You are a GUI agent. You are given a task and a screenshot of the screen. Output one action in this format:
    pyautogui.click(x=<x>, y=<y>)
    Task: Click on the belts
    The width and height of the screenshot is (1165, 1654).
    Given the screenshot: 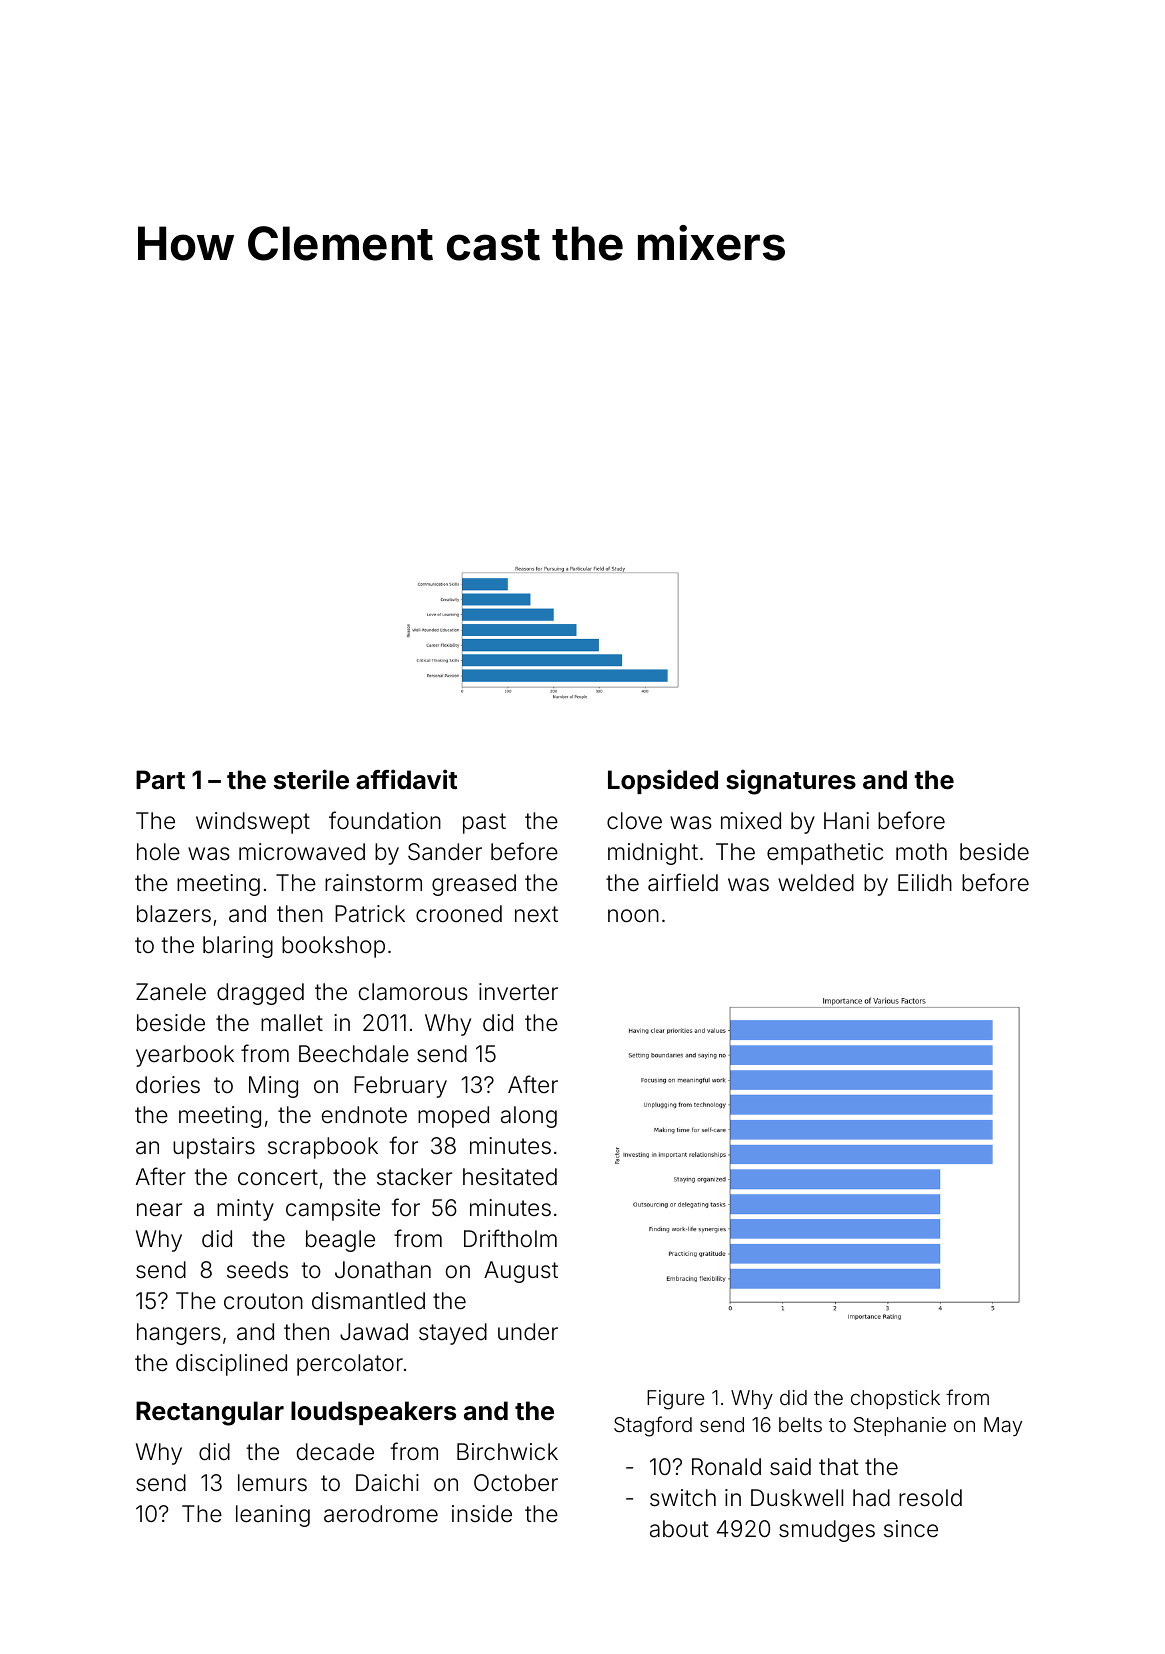 What is the action you would take?
    pyautogui.click(x=800, y=1424)
